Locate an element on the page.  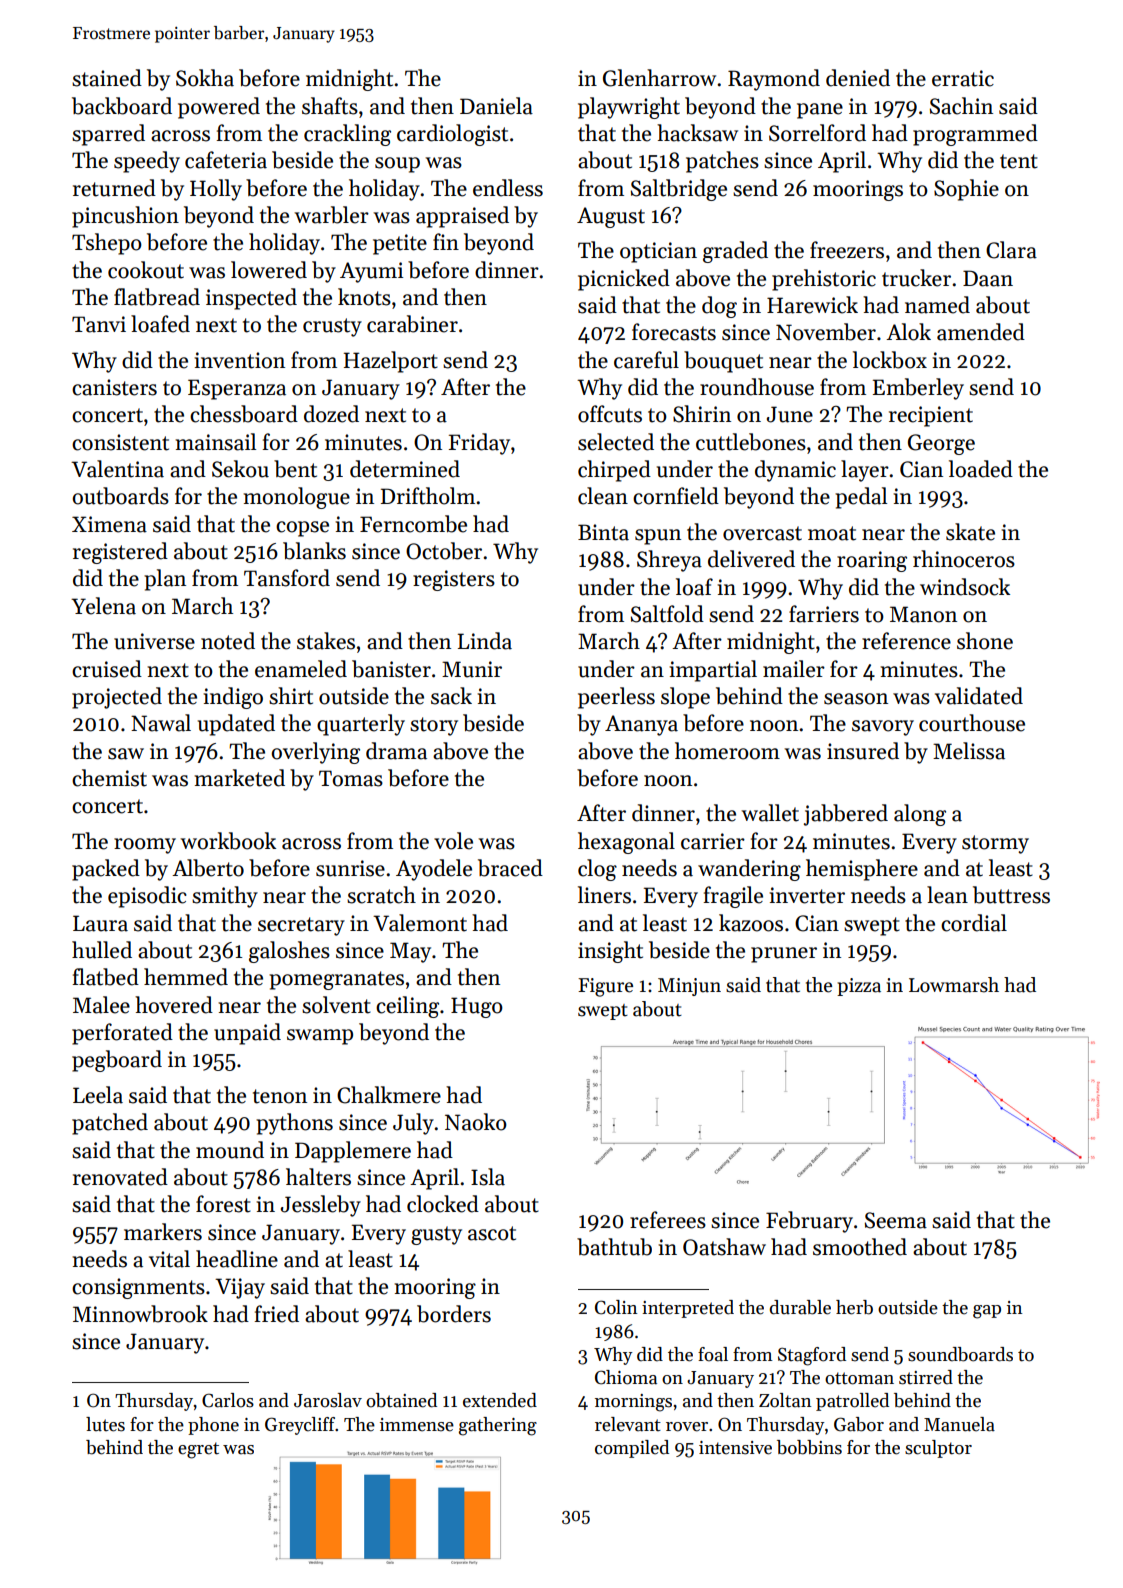
prehistoric is located at coordinates (824, 280).
